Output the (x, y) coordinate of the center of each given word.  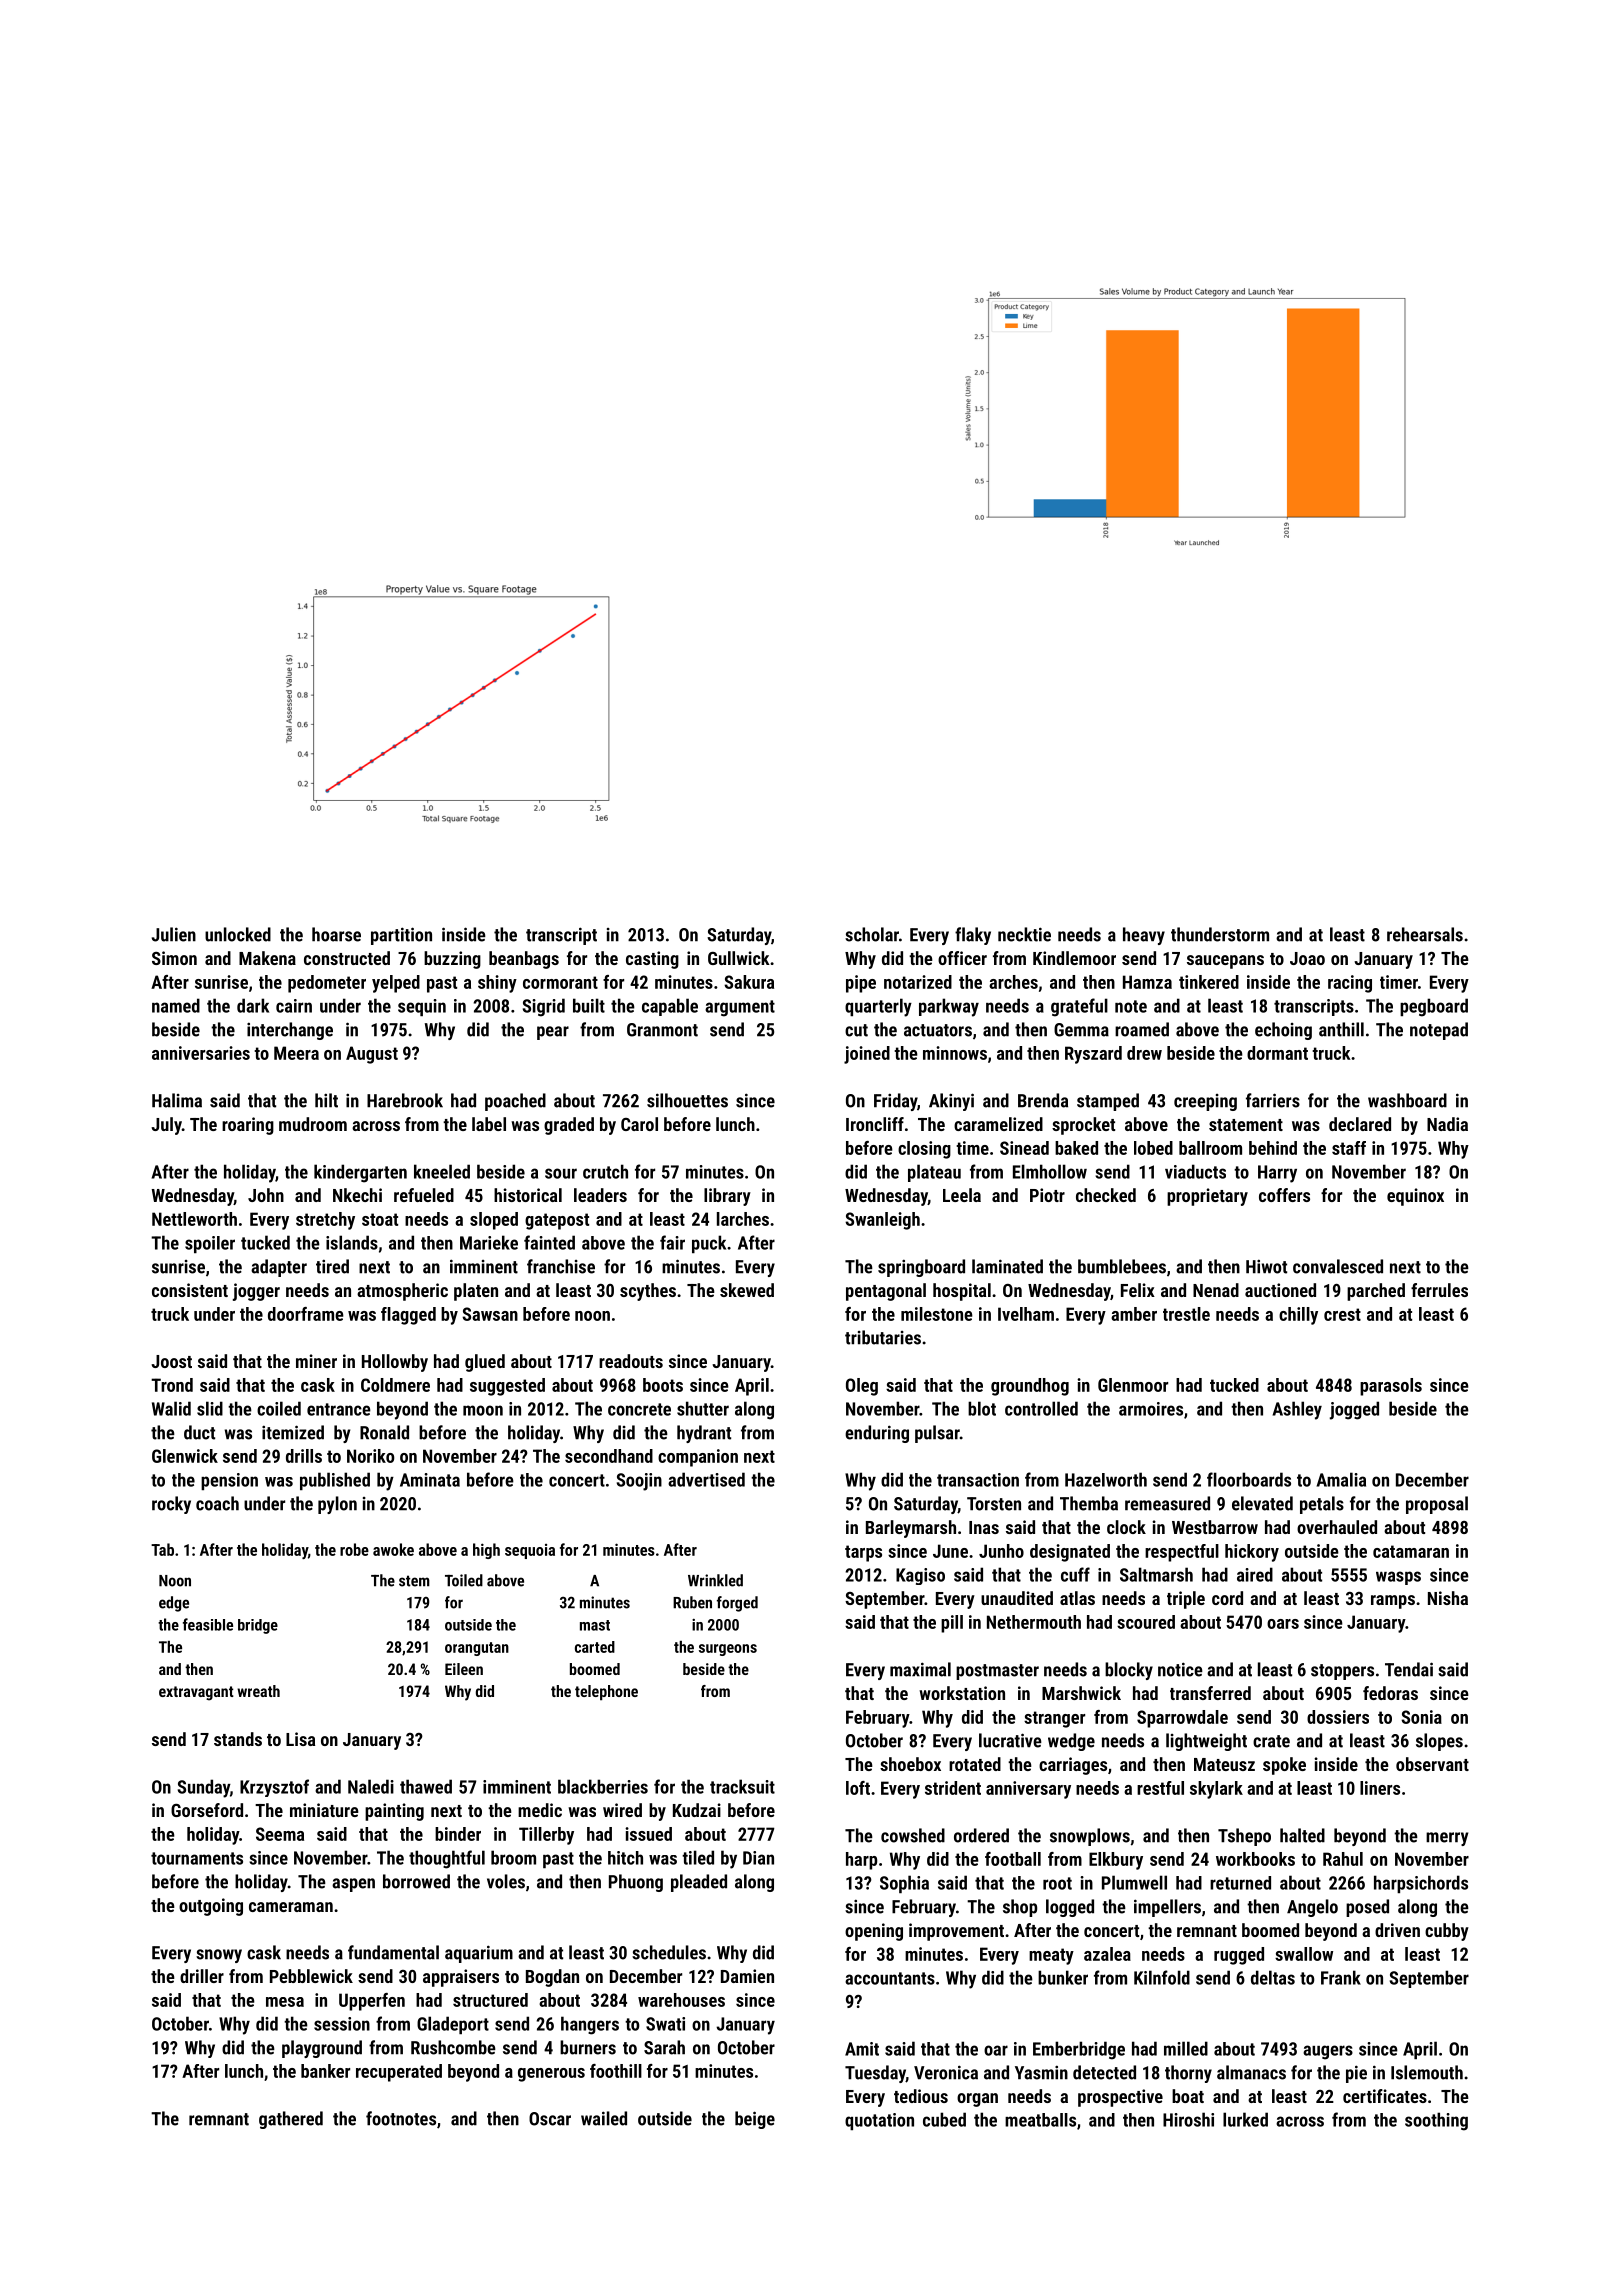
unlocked (238, 934)
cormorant (560, 982)
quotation (879, 2121)
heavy (1144, 936)
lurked (1245, 2119)
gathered (291, 2120)
